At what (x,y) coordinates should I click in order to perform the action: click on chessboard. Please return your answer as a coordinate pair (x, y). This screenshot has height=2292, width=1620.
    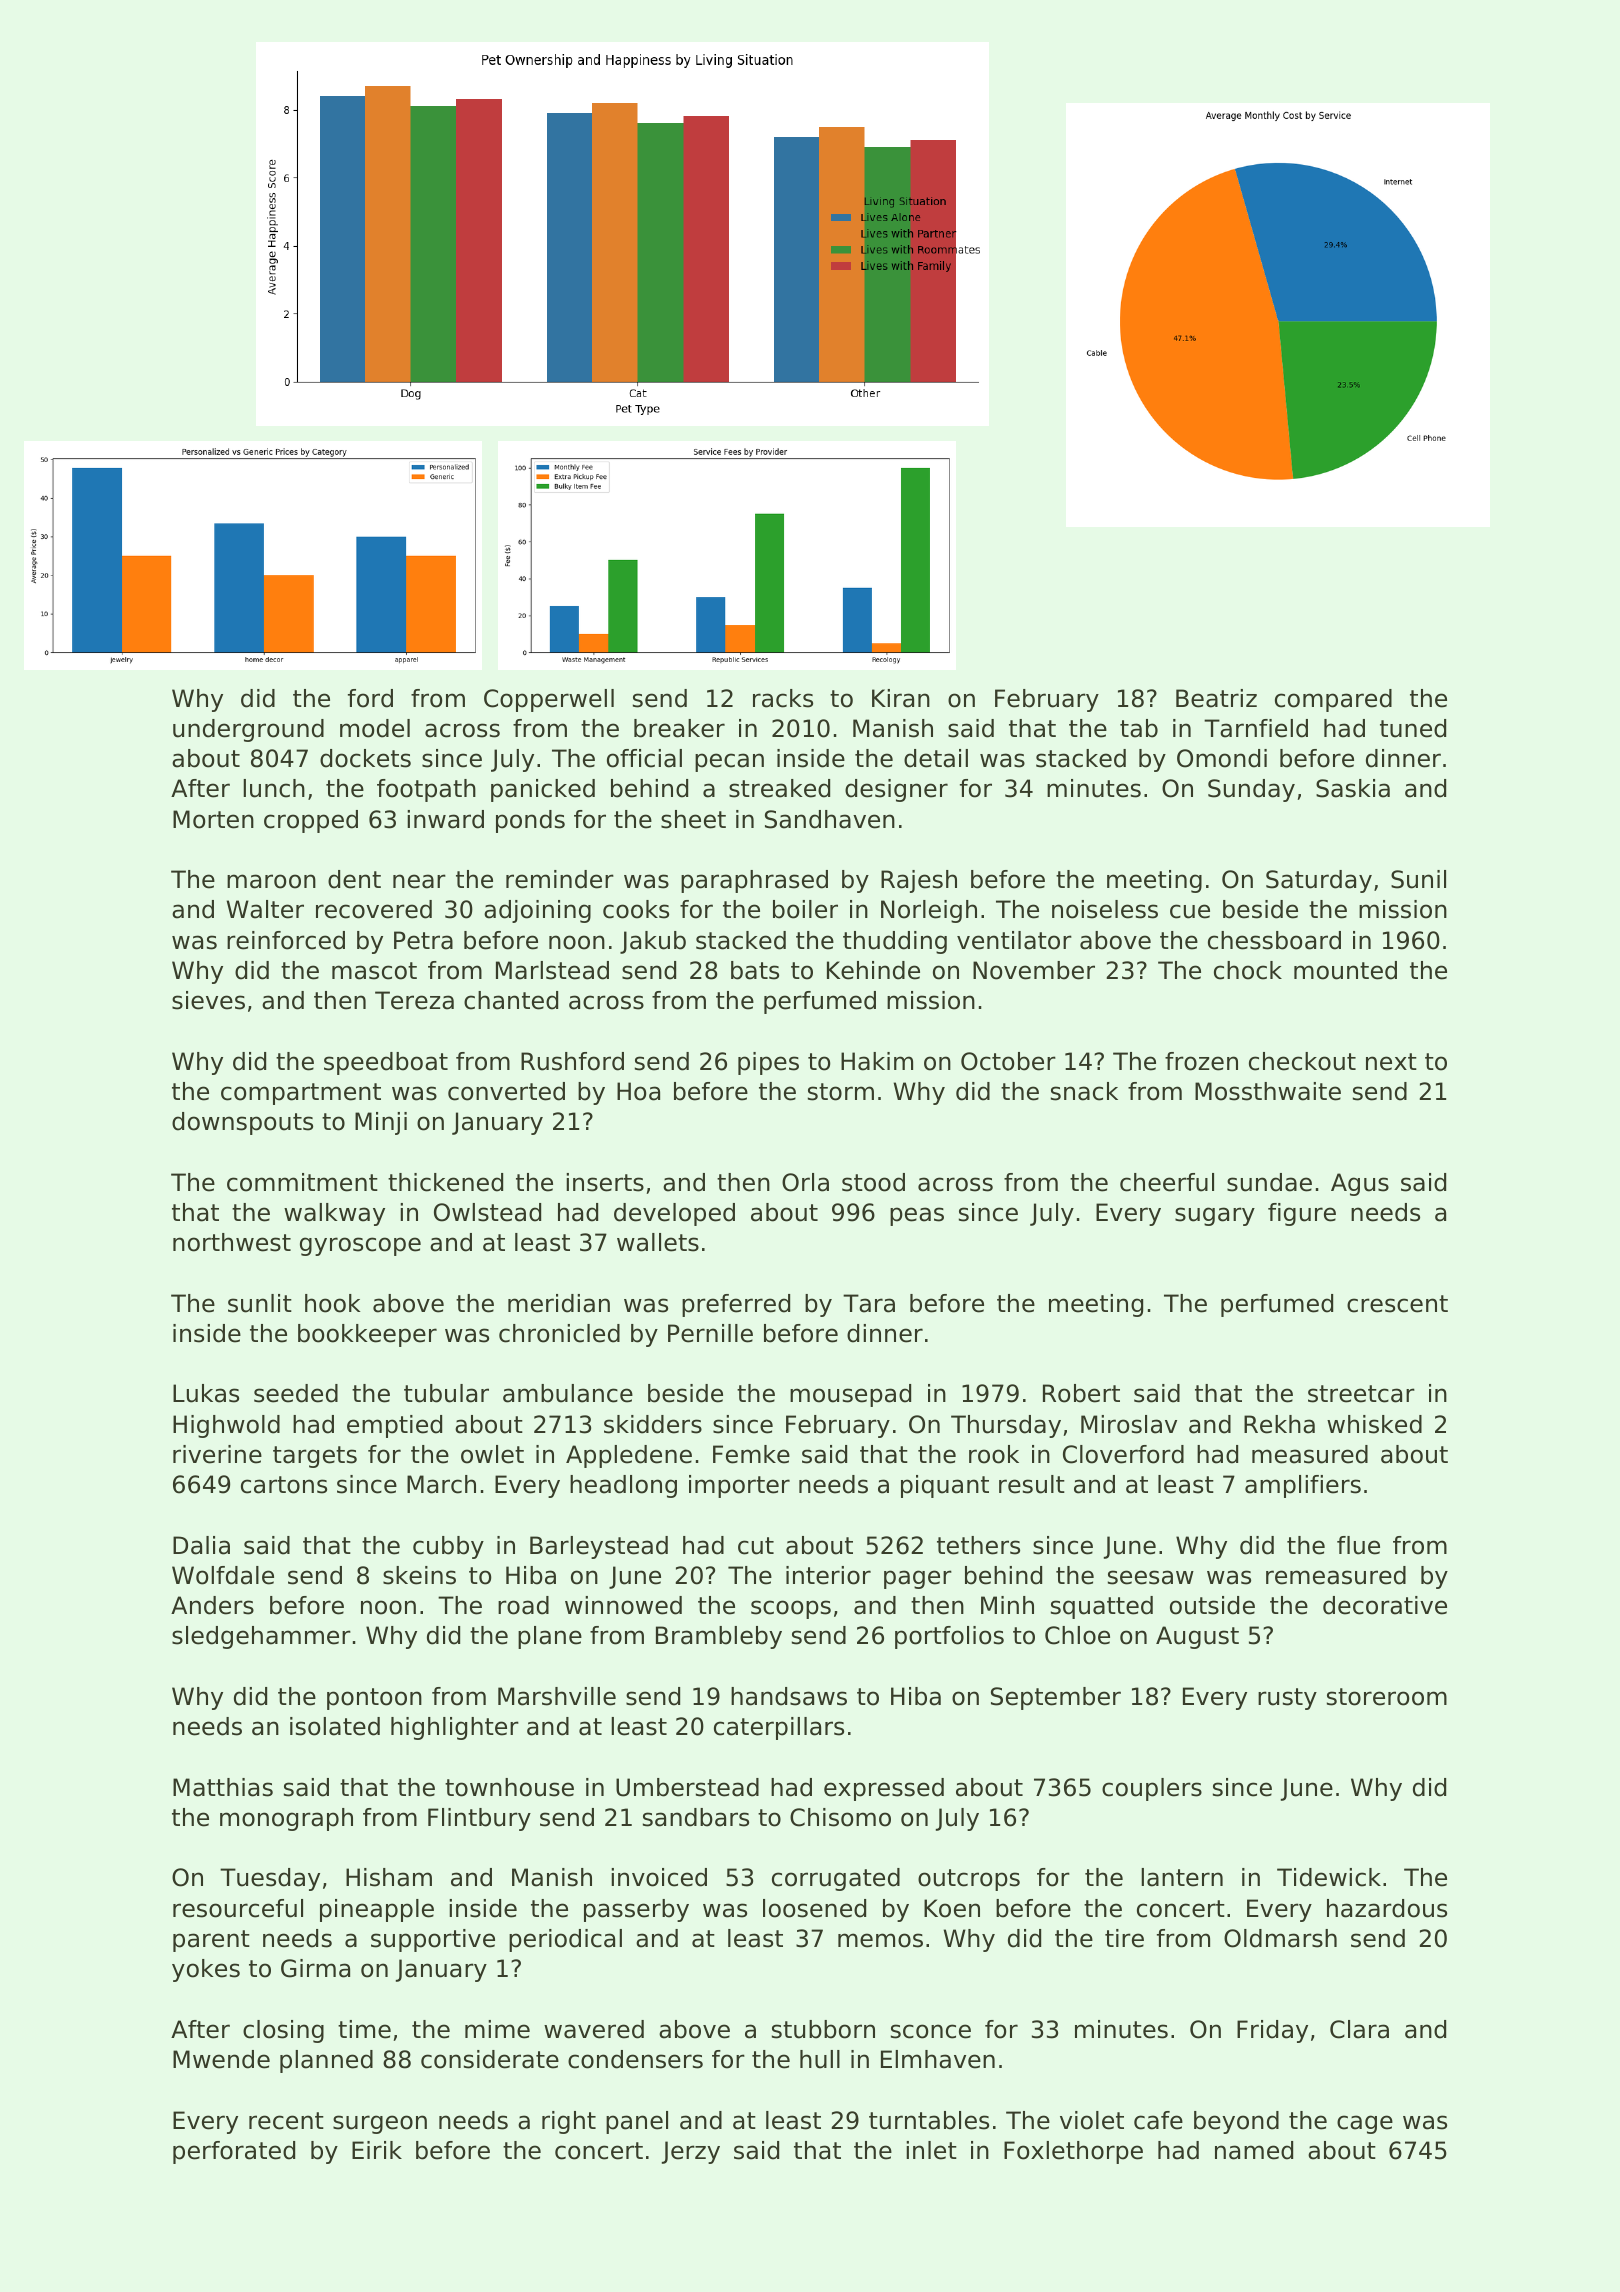
    Looking at the image, I should click on (1274, 940).
